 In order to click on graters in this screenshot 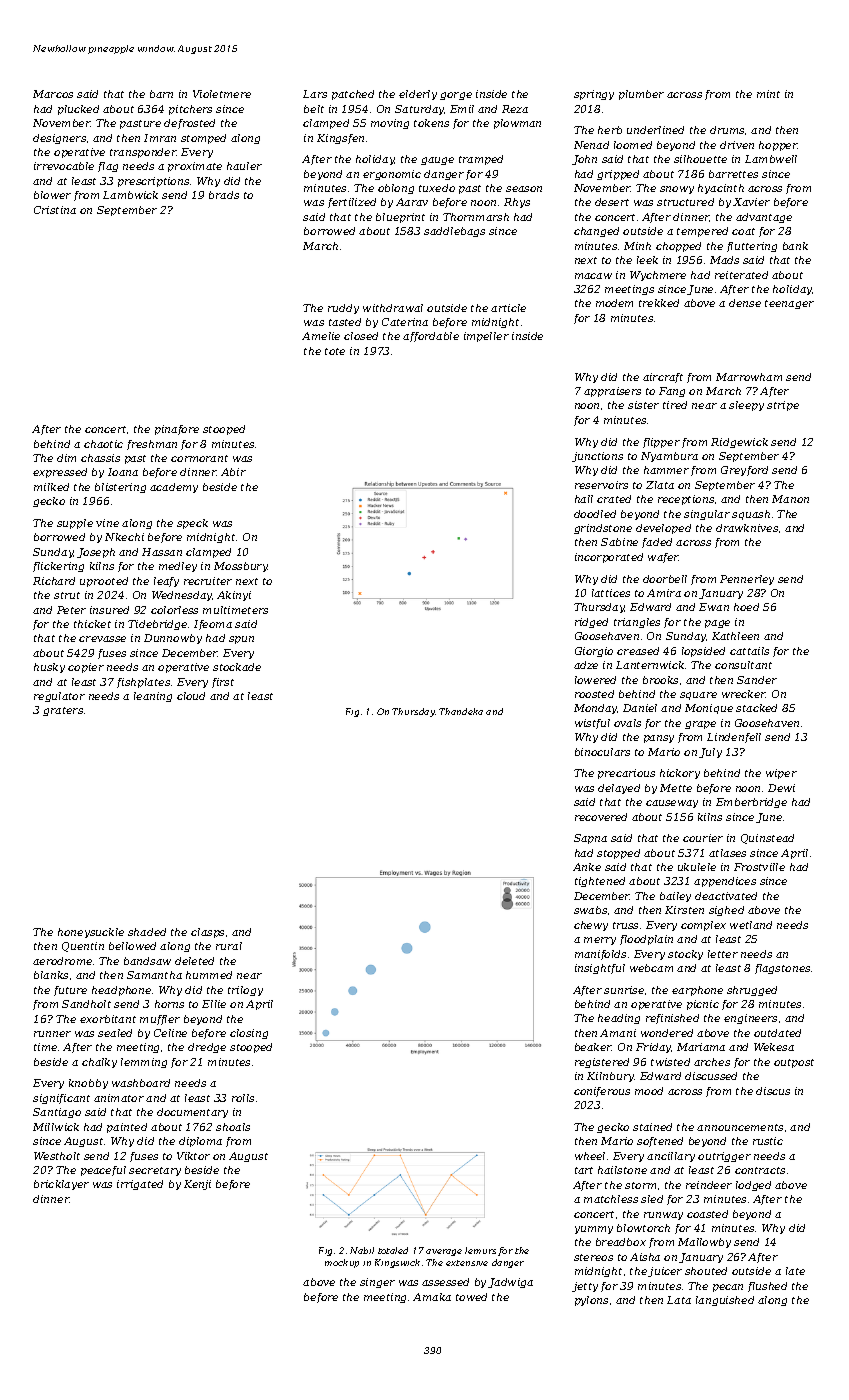, I will do `click(63, 711)`.
